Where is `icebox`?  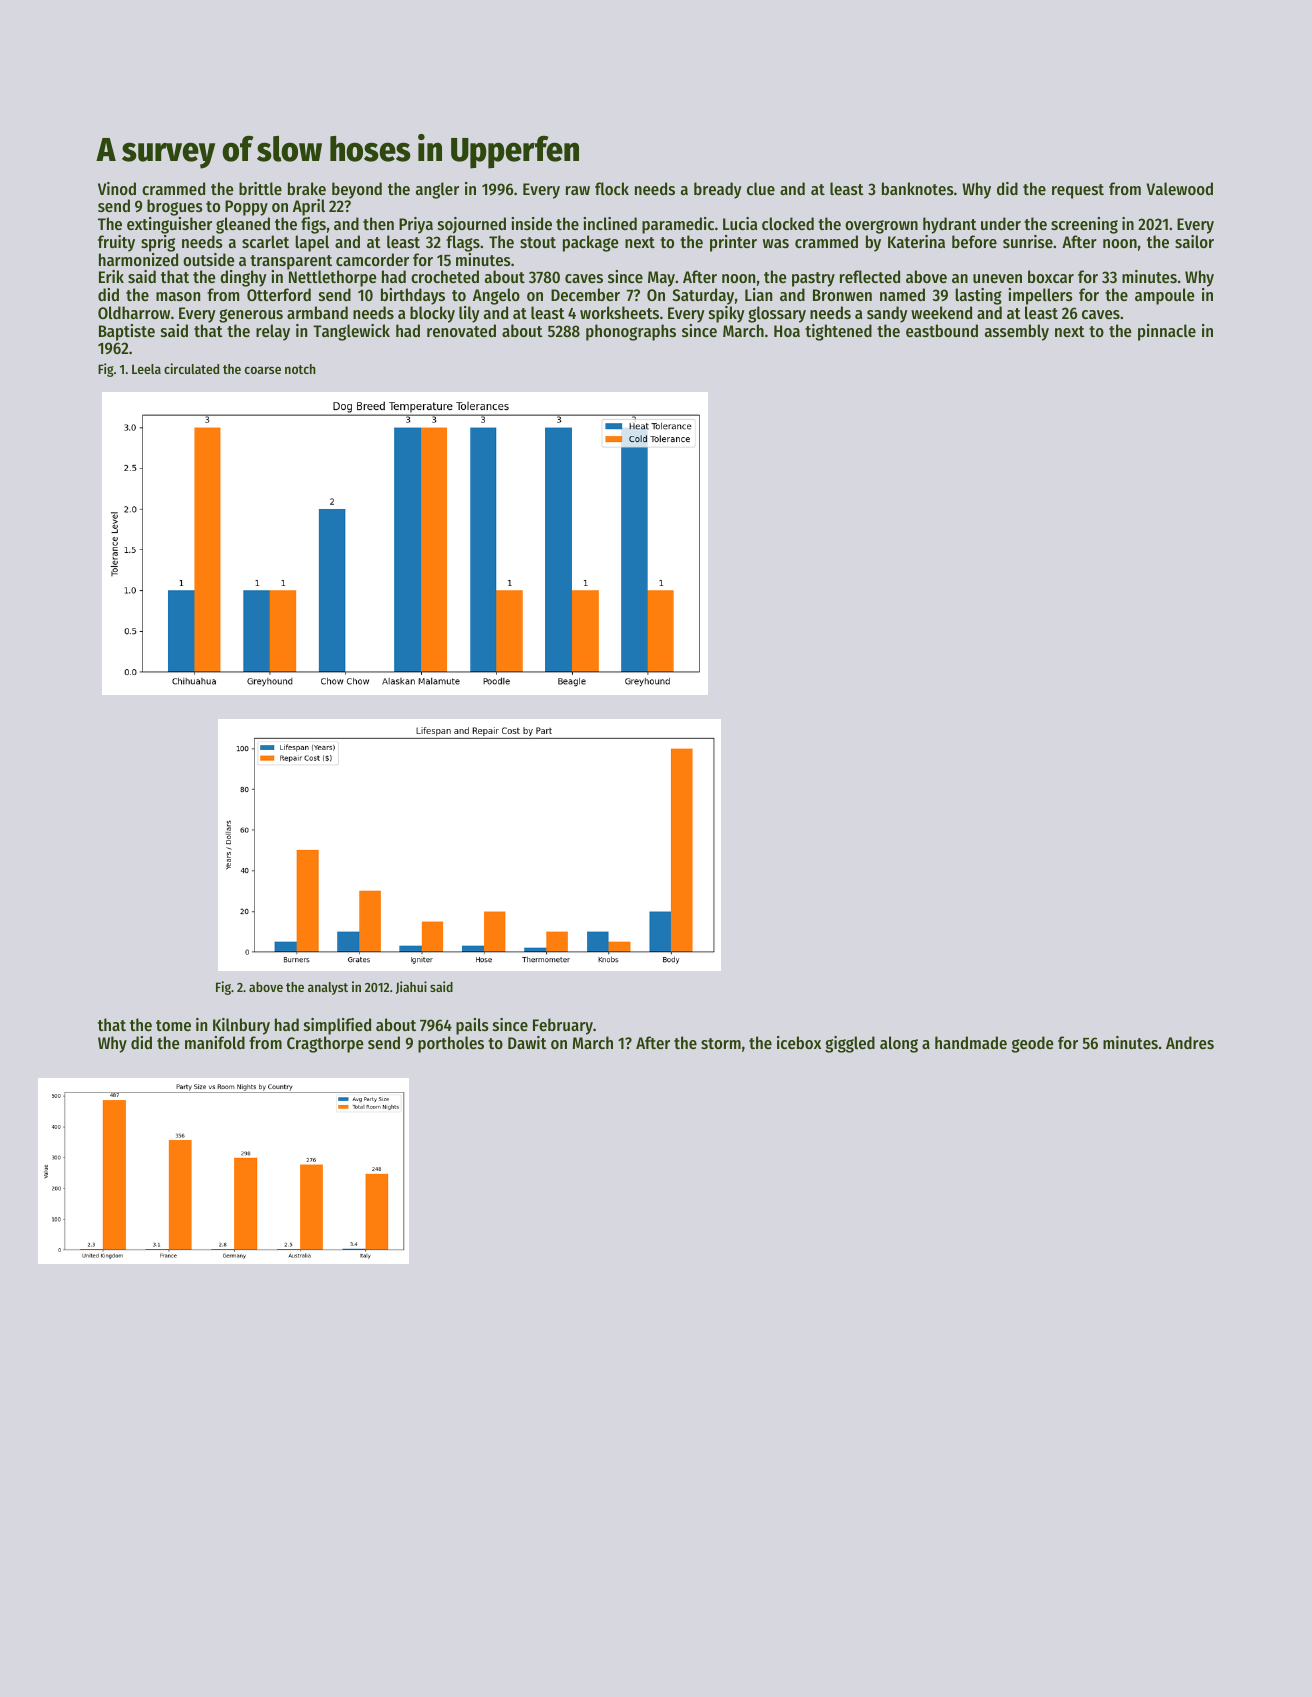 icebox is located at coordinates (799, 1042).
